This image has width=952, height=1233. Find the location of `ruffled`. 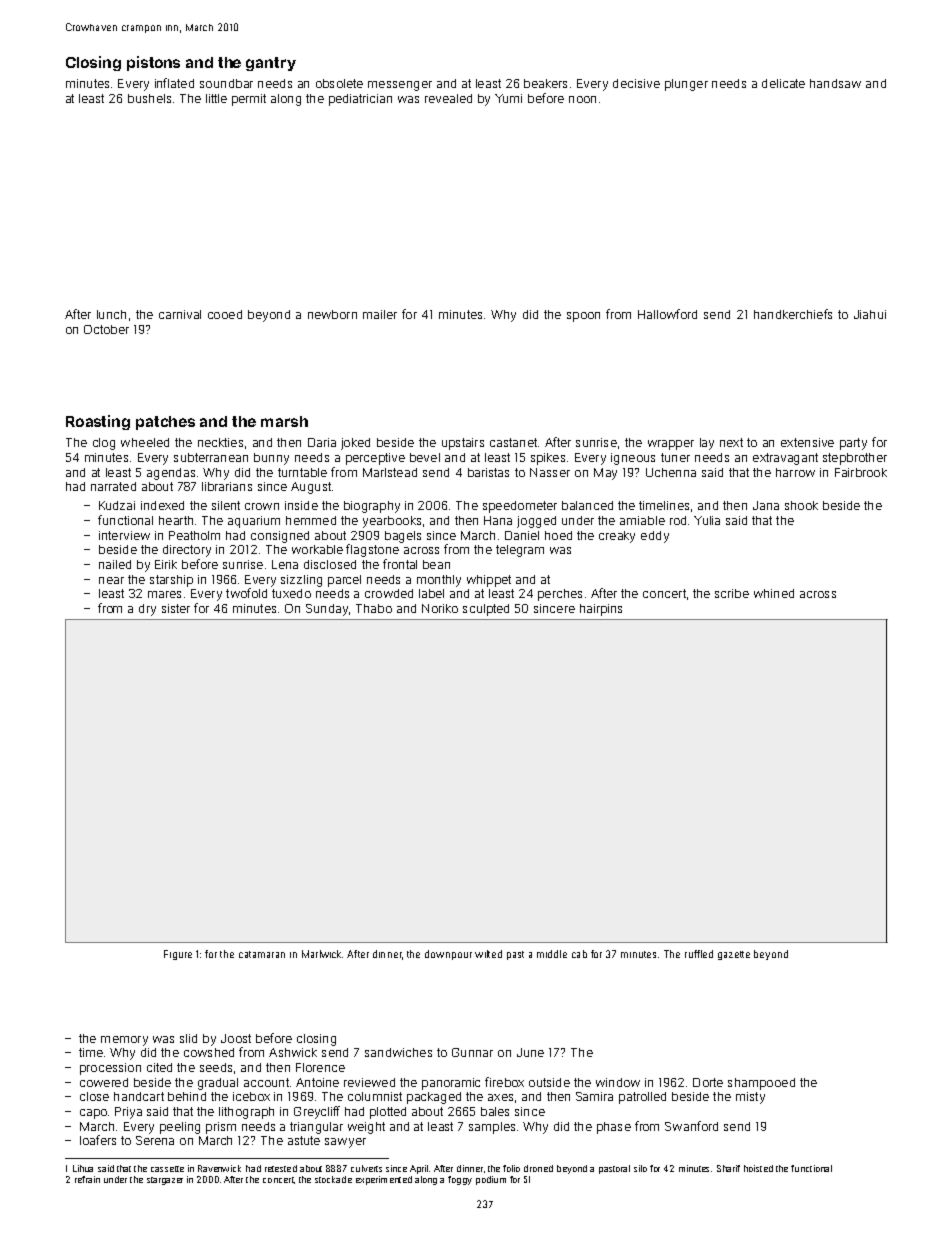

ruffled is located at coordinates (699, 954).
